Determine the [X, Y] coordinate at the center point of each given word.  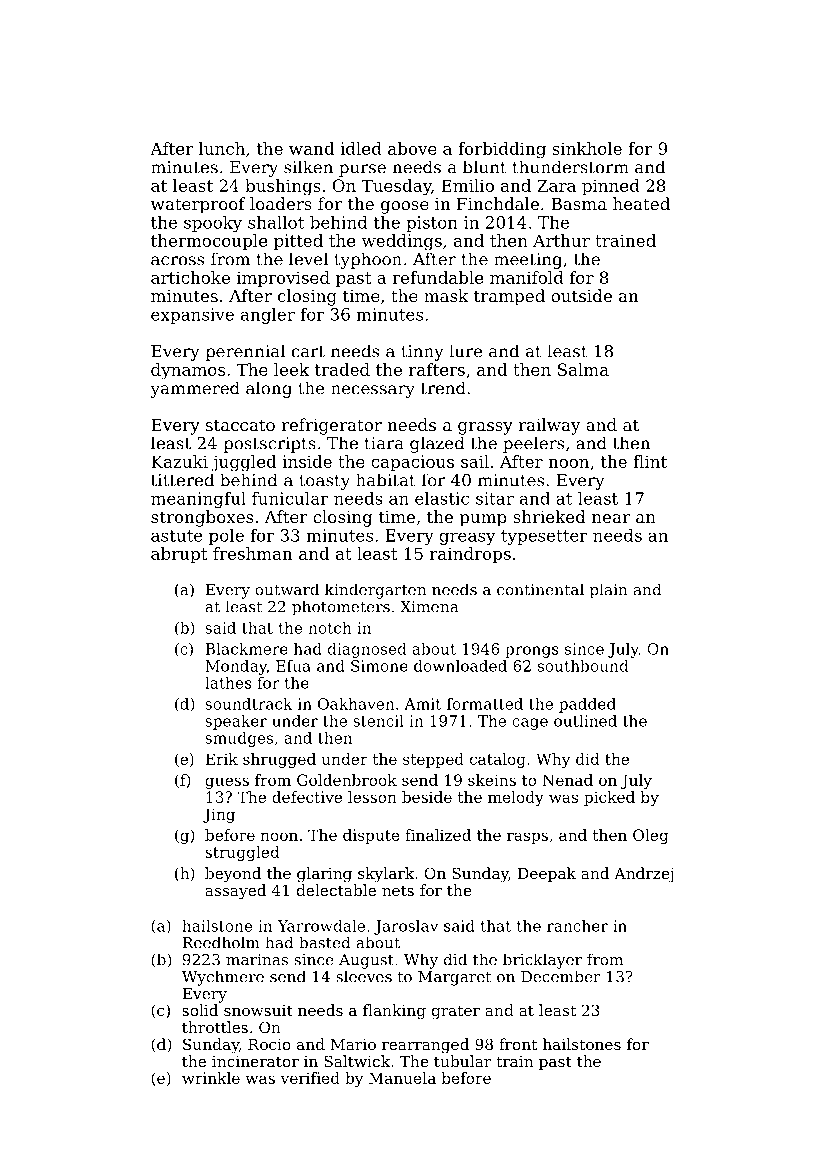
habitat [386, 480]
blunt [485, 167]
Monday [236, 667]
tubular [462, 1061]
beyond [233, 875]
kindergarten [375, 591]
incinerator [255, 1061]
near [611, 518]
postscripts [269, 445]
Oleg [650, 836]
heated [641, 203]
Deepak [547, 874]
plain [609, 591]
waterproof [198, 205]
